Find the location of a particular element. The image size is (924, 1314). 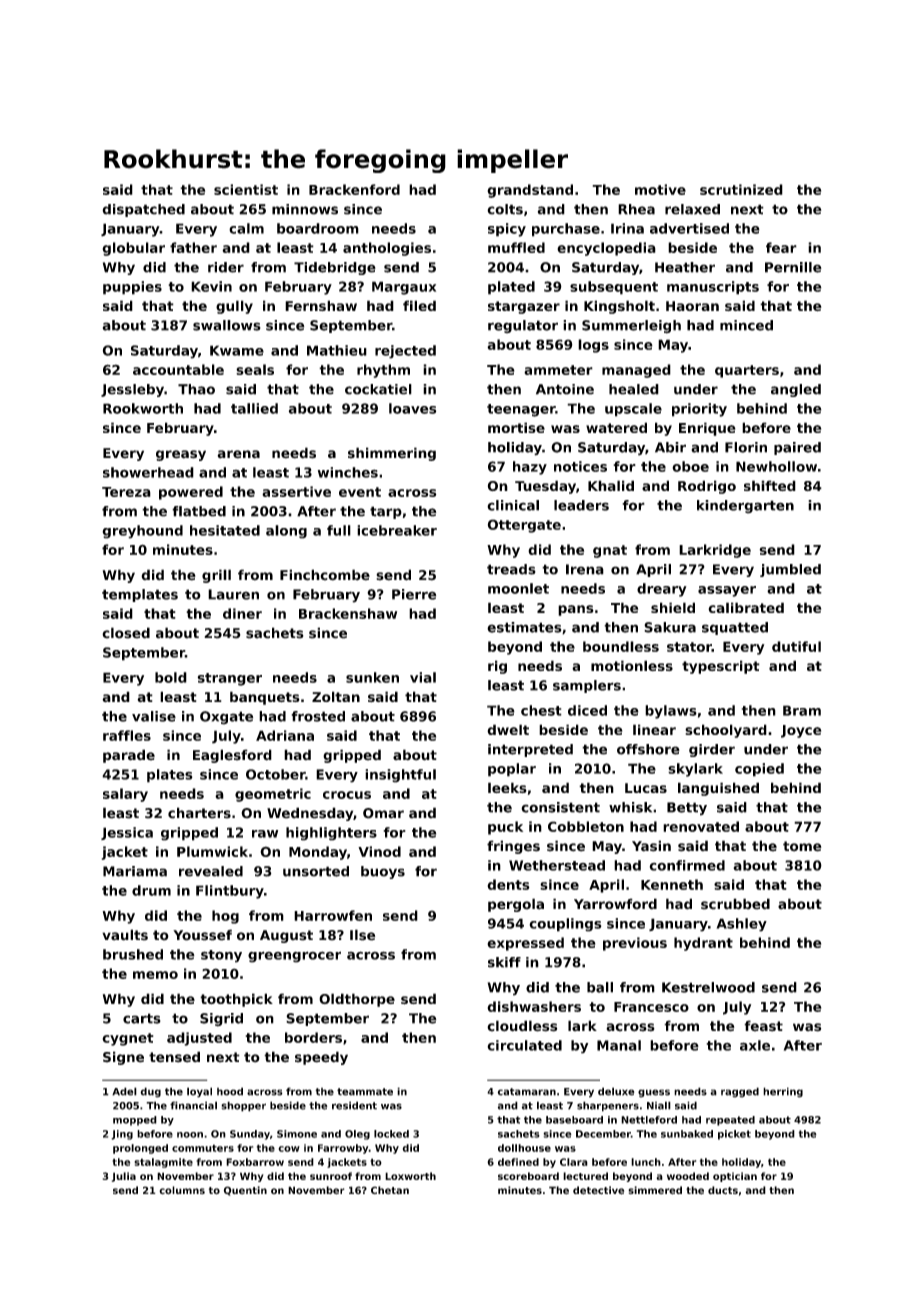

noon is located at coordinates (190, 1135).
